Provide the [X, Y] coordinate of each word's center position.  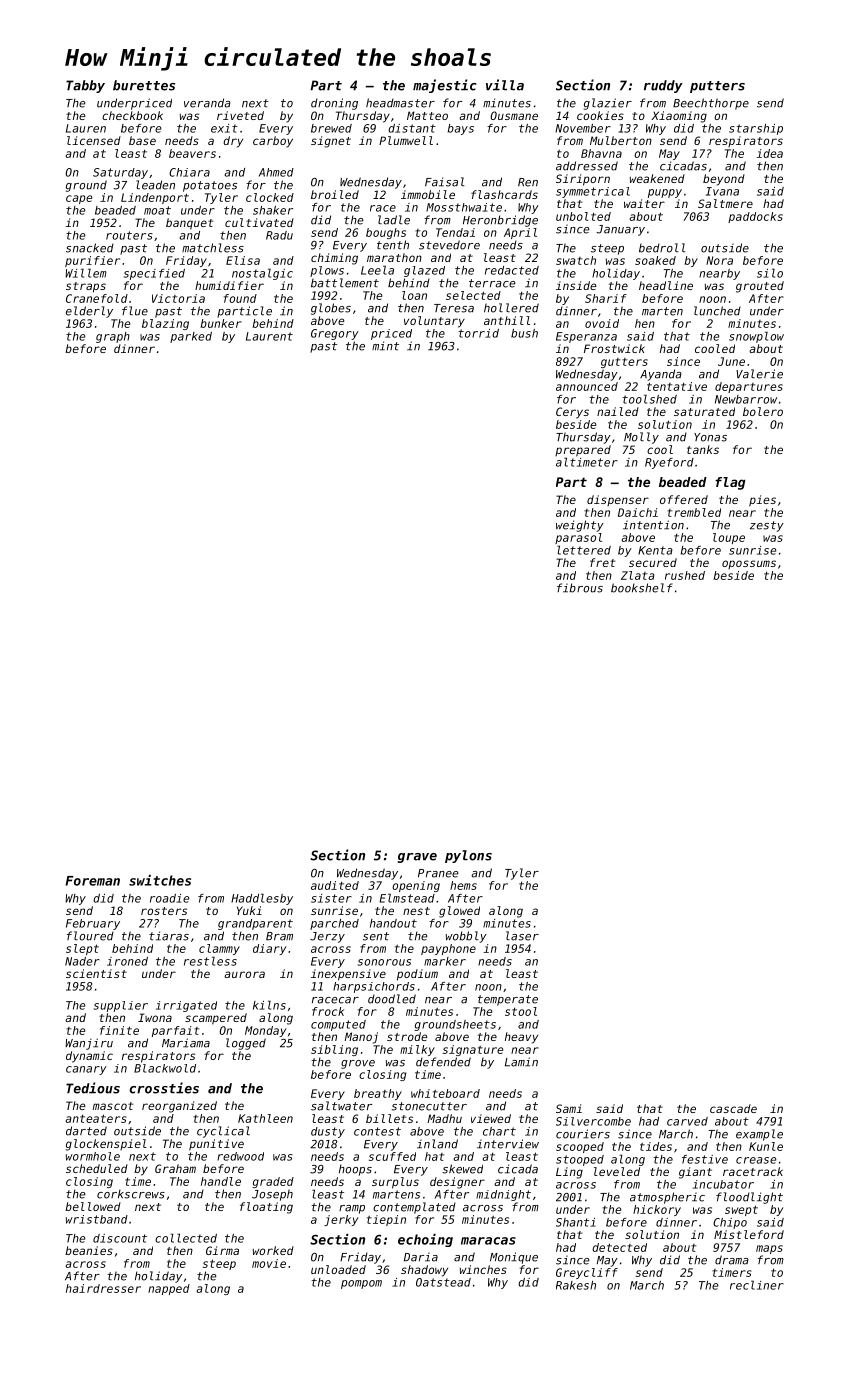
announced [587, 386]
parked [191, 337]
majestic [445, 86]
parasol [578, 538]
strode [407, 1036]
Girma [222, 1250]
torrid [479, 333]
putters [717, 87]
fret [602, 562]
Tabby [85, 86]
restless [210, 961]
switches [160, 880]
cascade [733, 1108]
